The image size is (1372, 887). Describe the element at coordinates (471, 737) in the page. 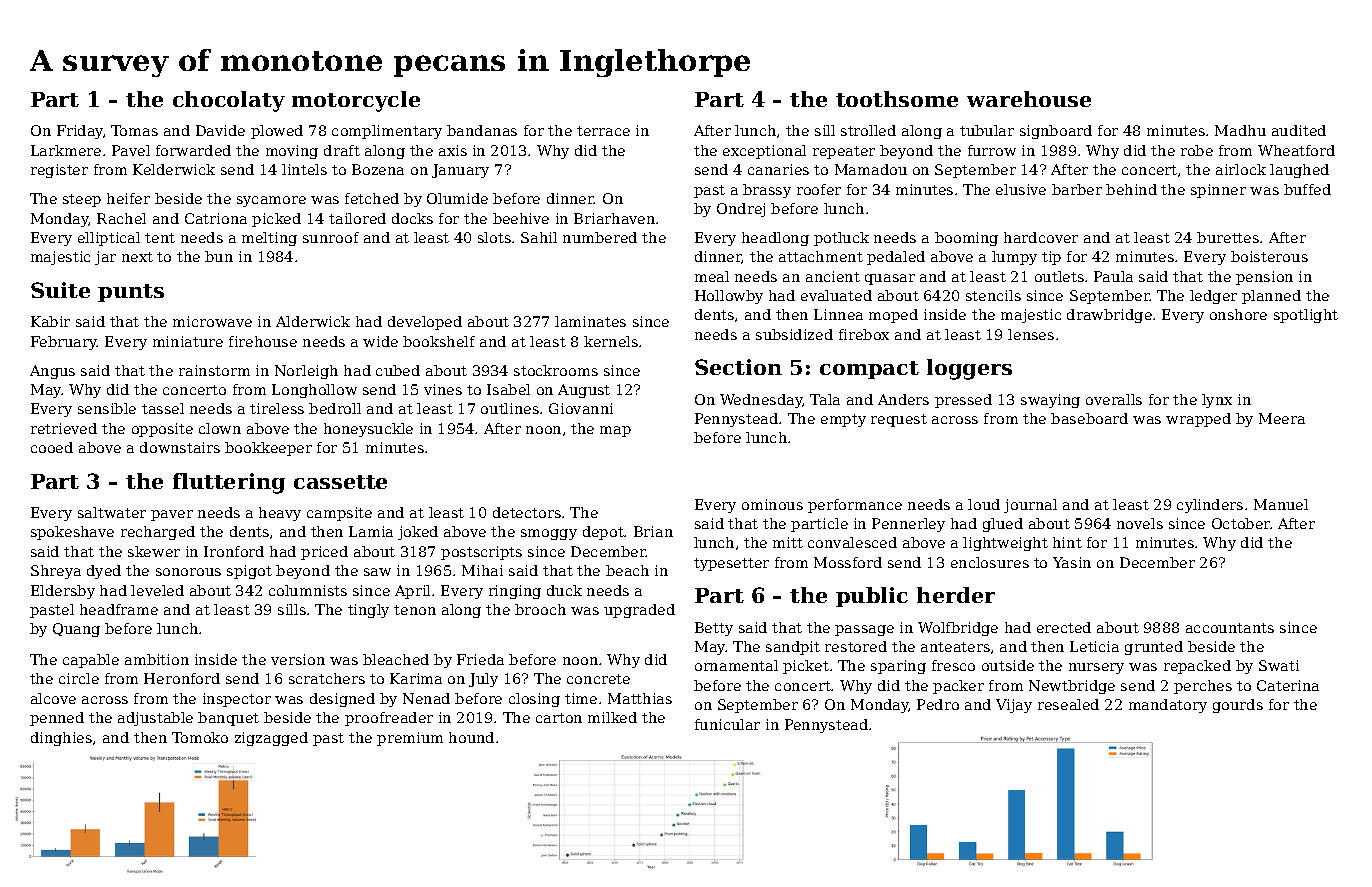

I see `hound` at that location.
